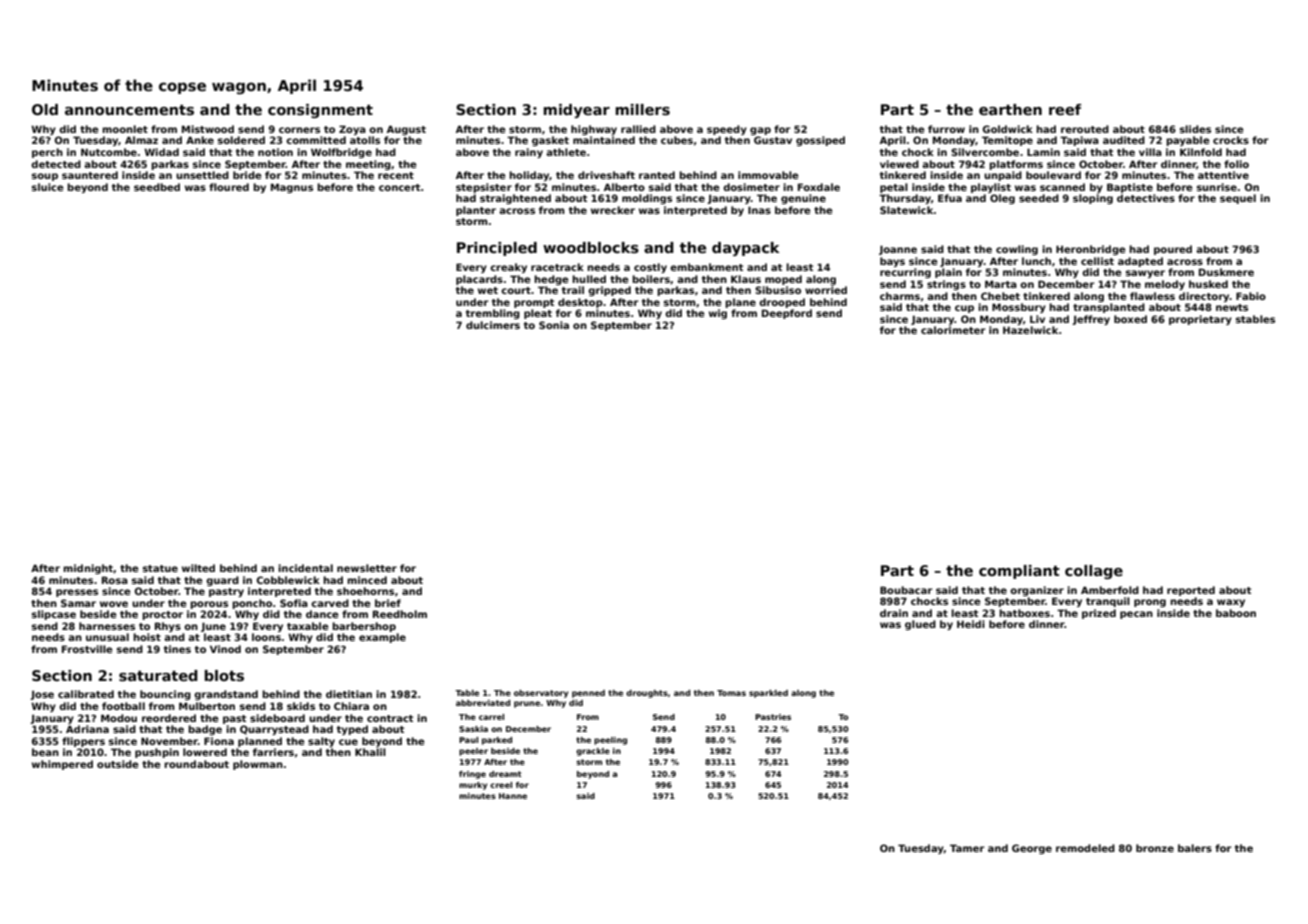  I want to click on collage, so click(1094, 572).
